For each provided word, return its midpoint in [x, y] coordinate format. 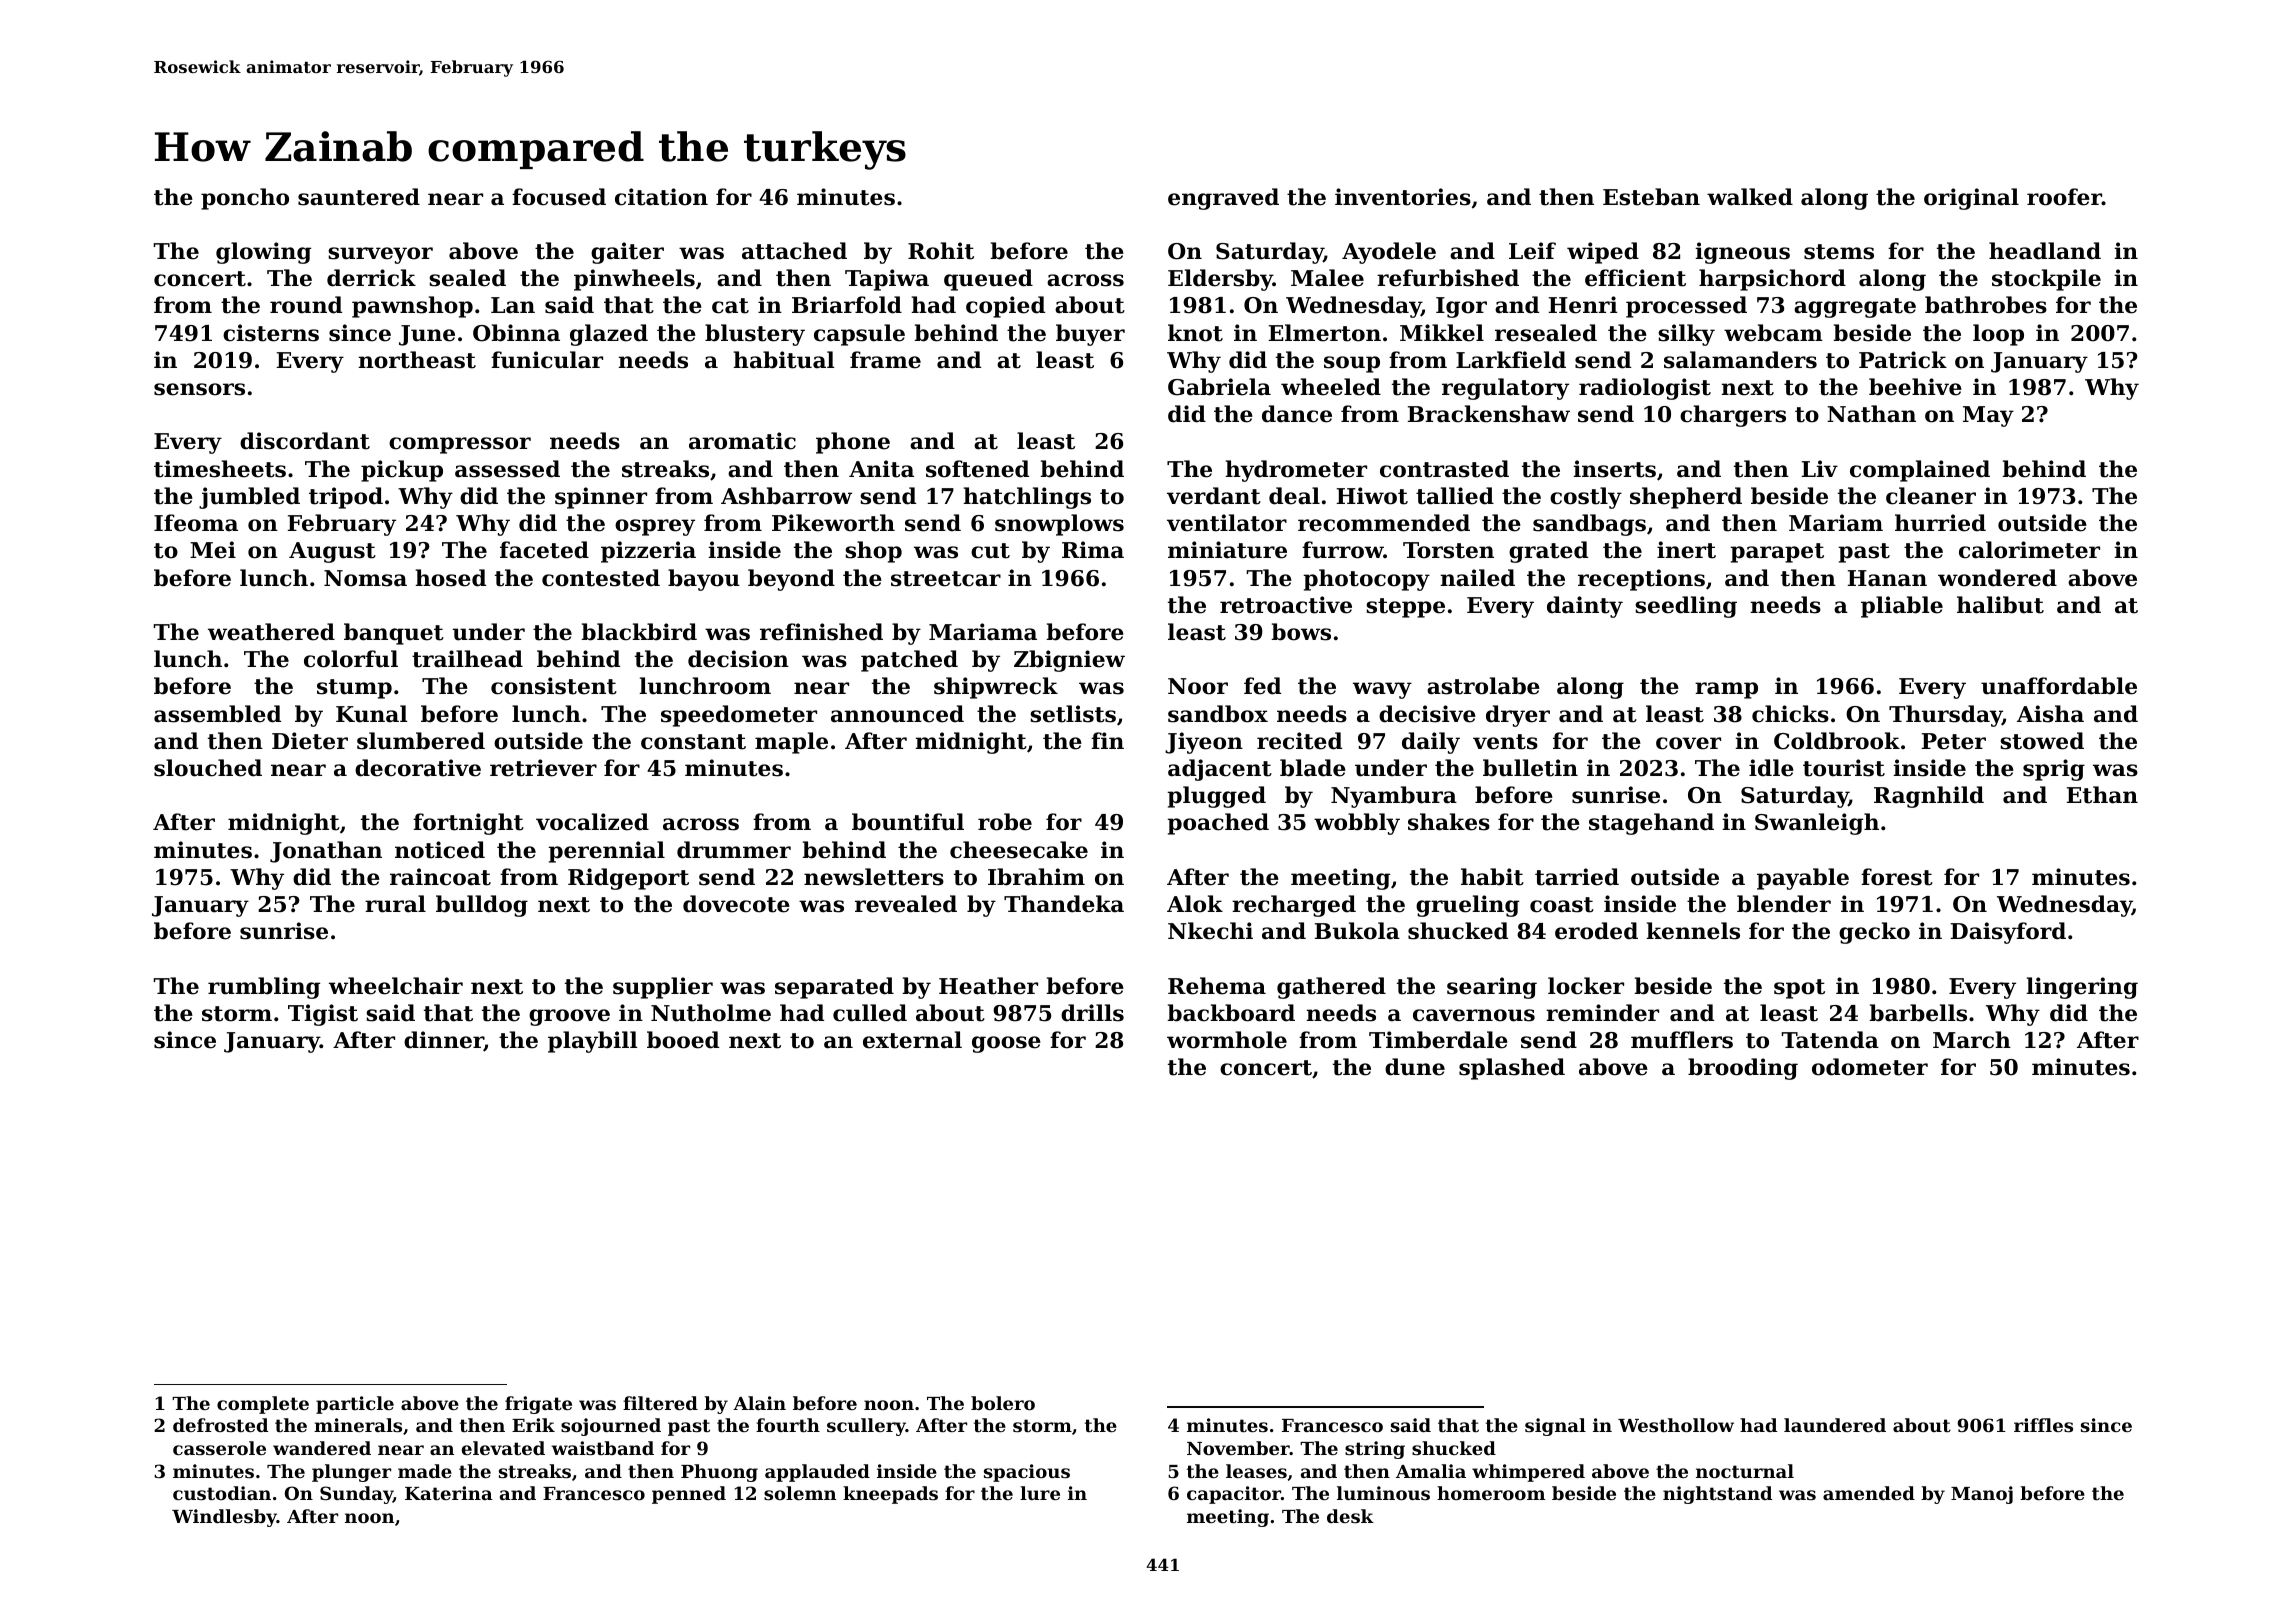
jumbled [249, 498]
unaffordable [2059, 686]
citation [661, 197]
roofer [2064, 197]
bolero [1003, 1403]
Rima [1093, 550]
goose [1006, 1044]
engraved [1223, 199]
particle [355, 1405]
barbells [1918, 1013]
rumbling [264, 988]
